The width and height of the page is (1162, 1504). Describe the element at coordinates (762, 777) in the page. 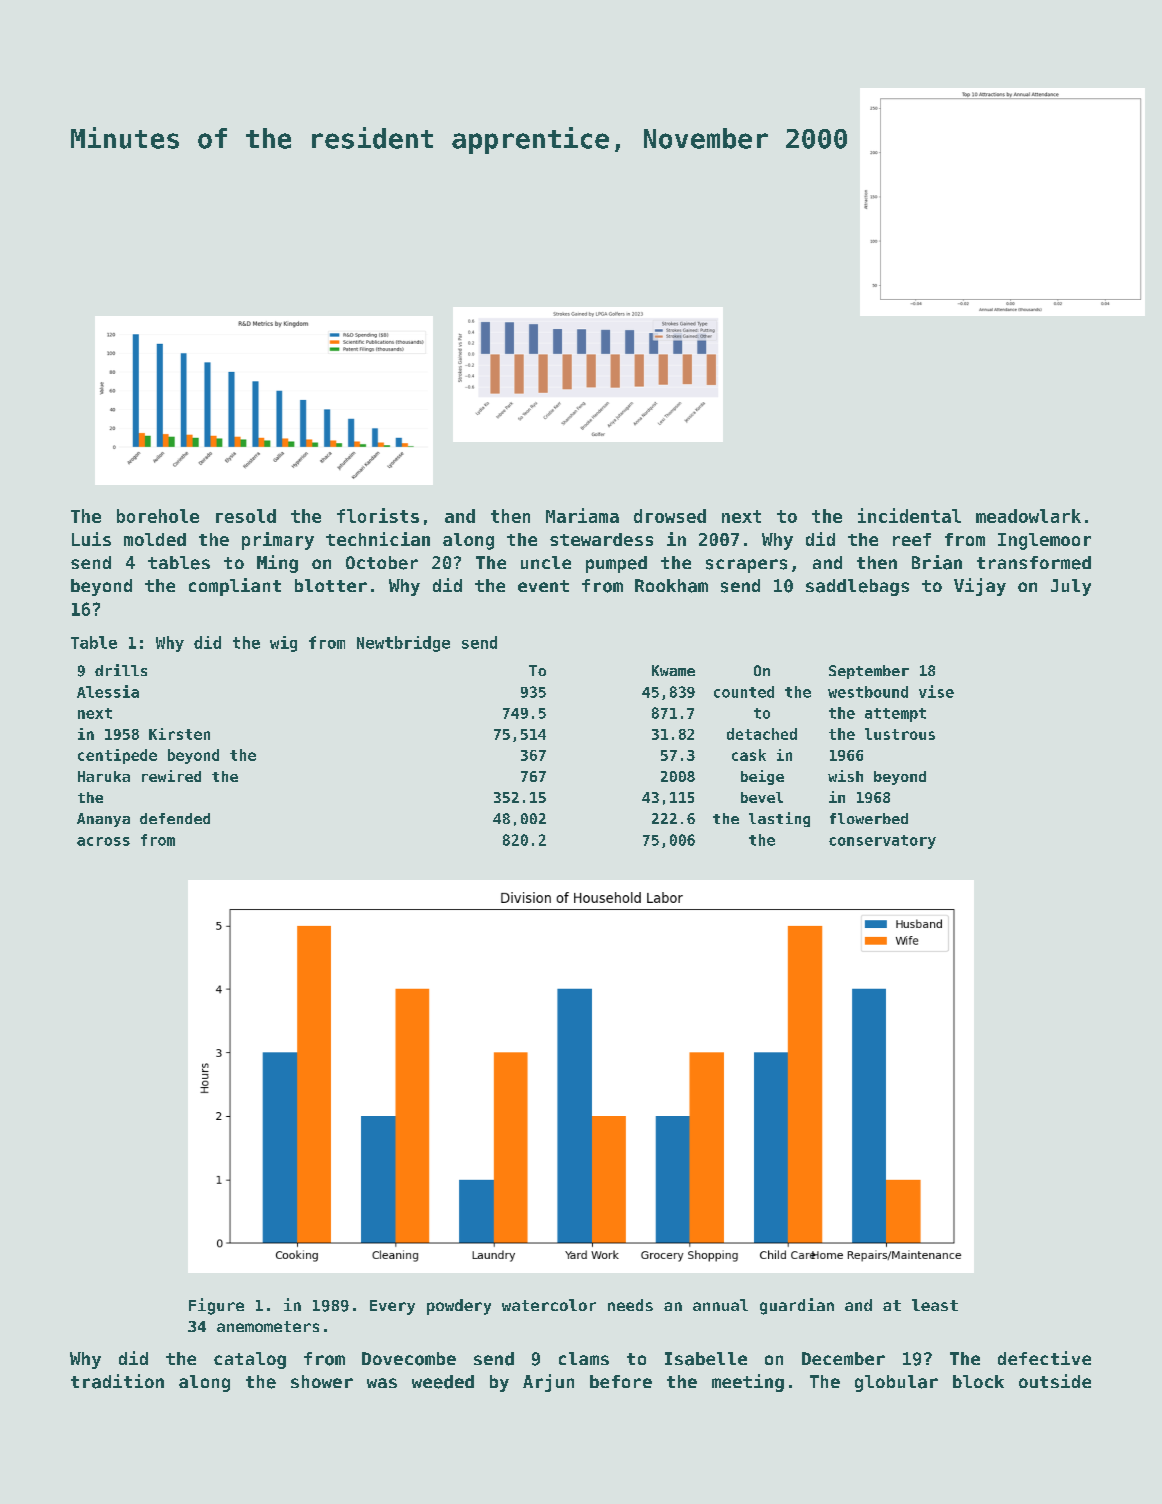

I see `beige` at that location.
